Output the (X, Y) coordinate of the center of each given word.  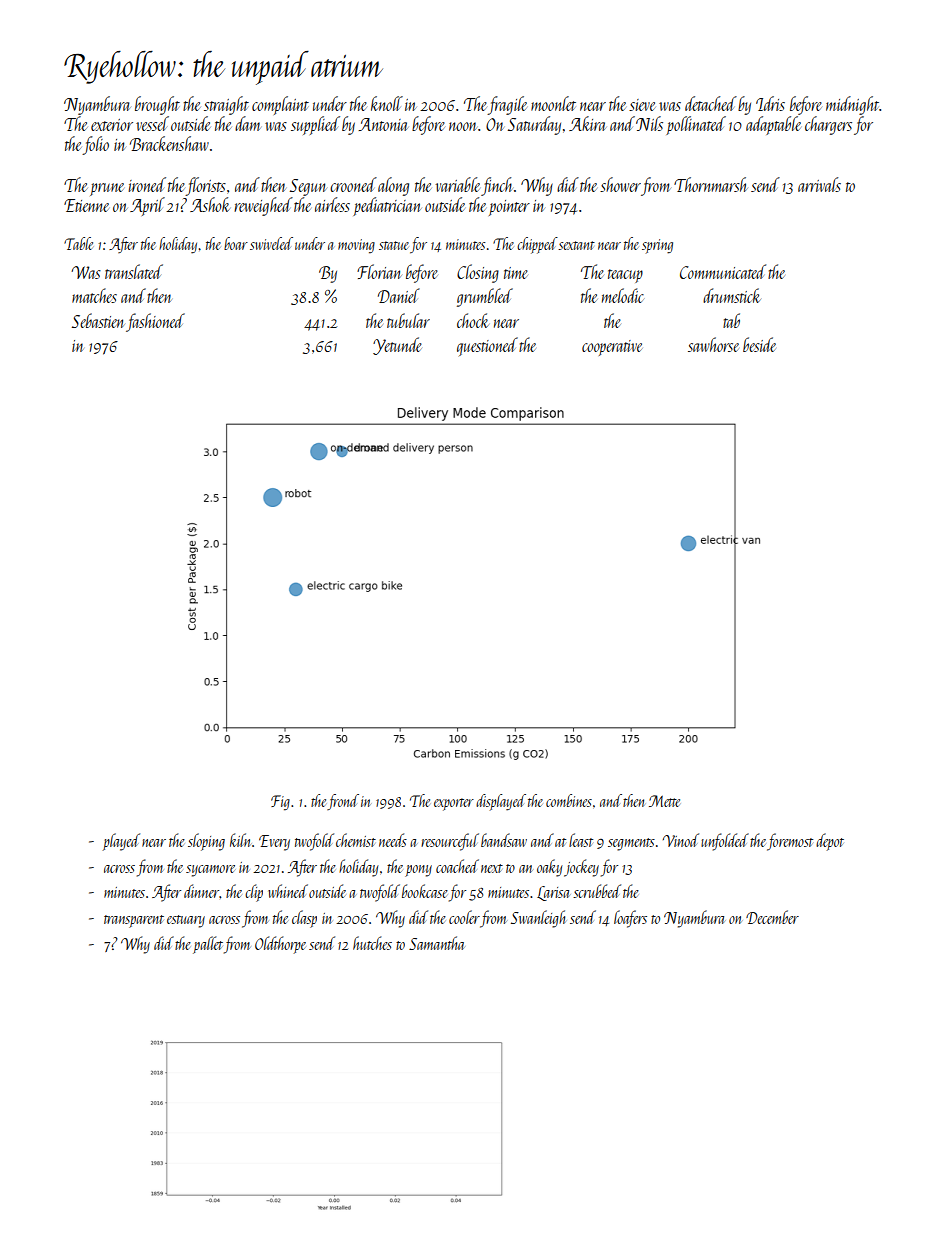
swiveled (271, 243)
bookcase (425, 891)
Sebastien (98, 320)
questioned (487, 346)
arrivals (819, 184)
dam (248, 123)
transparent (134, 921)
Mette (664, 801)
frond (343, 802)
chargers (828, 125)
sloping (206, 842)
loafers (630, 919)
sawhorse (713, 344)
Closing (478, 273)
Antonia (383, 124)
